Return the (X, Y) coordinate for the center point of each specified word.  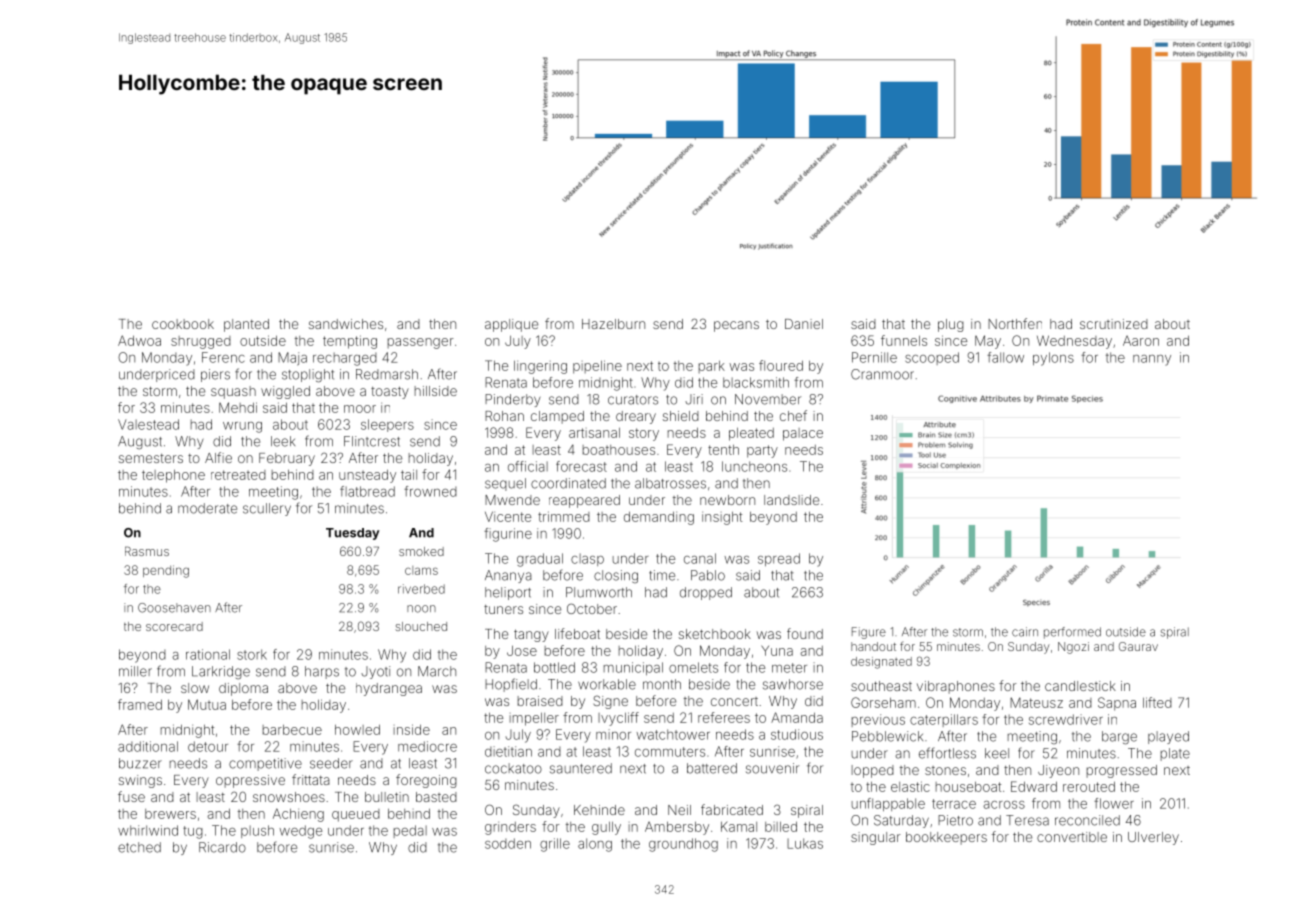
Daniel (804, 324)
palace (803, 434)
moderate (207, 508)
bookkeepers (946, 838)
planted (246, 325)
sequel (505, 484)
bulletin (387, 797)
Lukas (805, 843)
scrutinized (1114, 324)
